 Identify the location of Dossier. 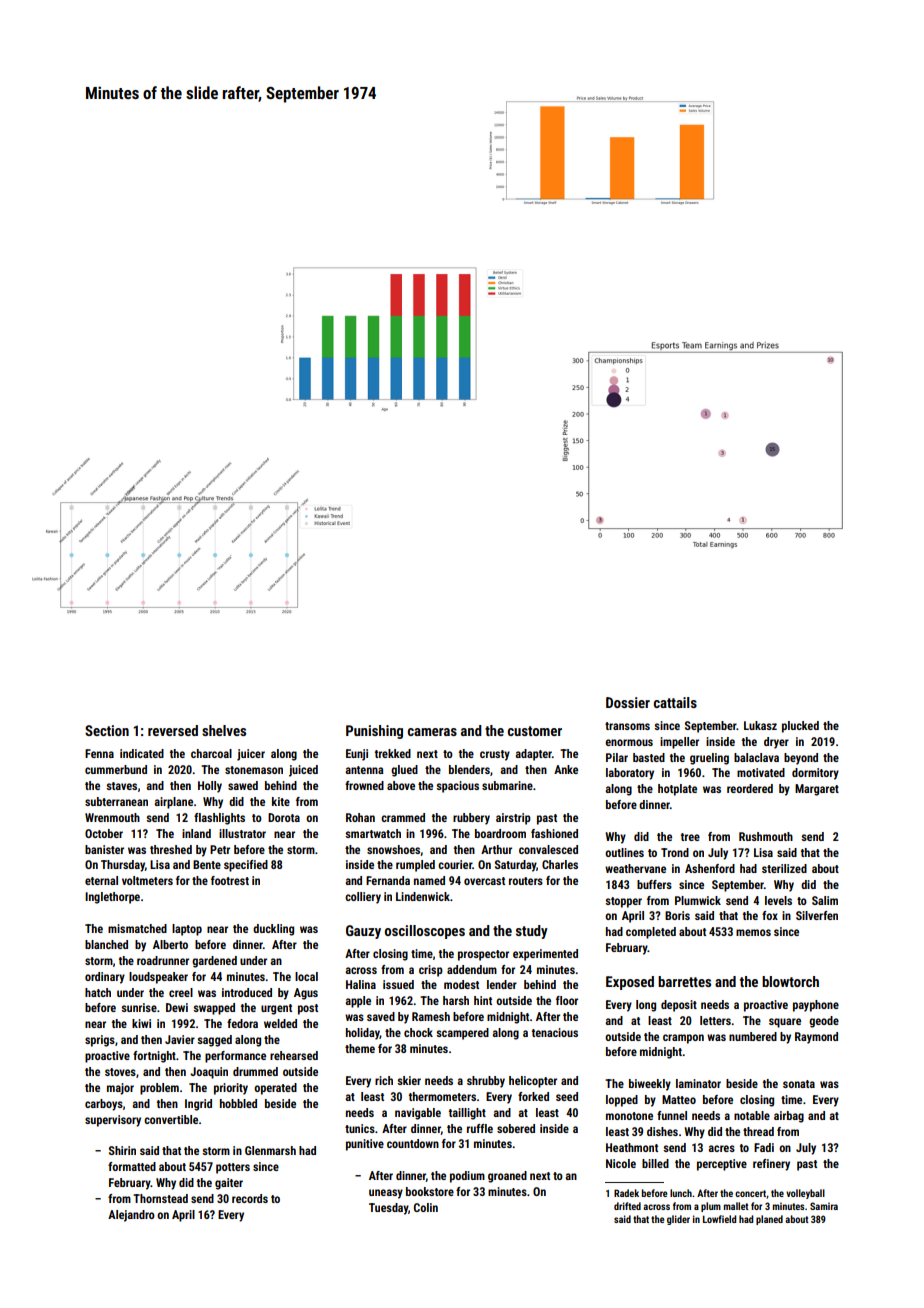
(628, 702).
